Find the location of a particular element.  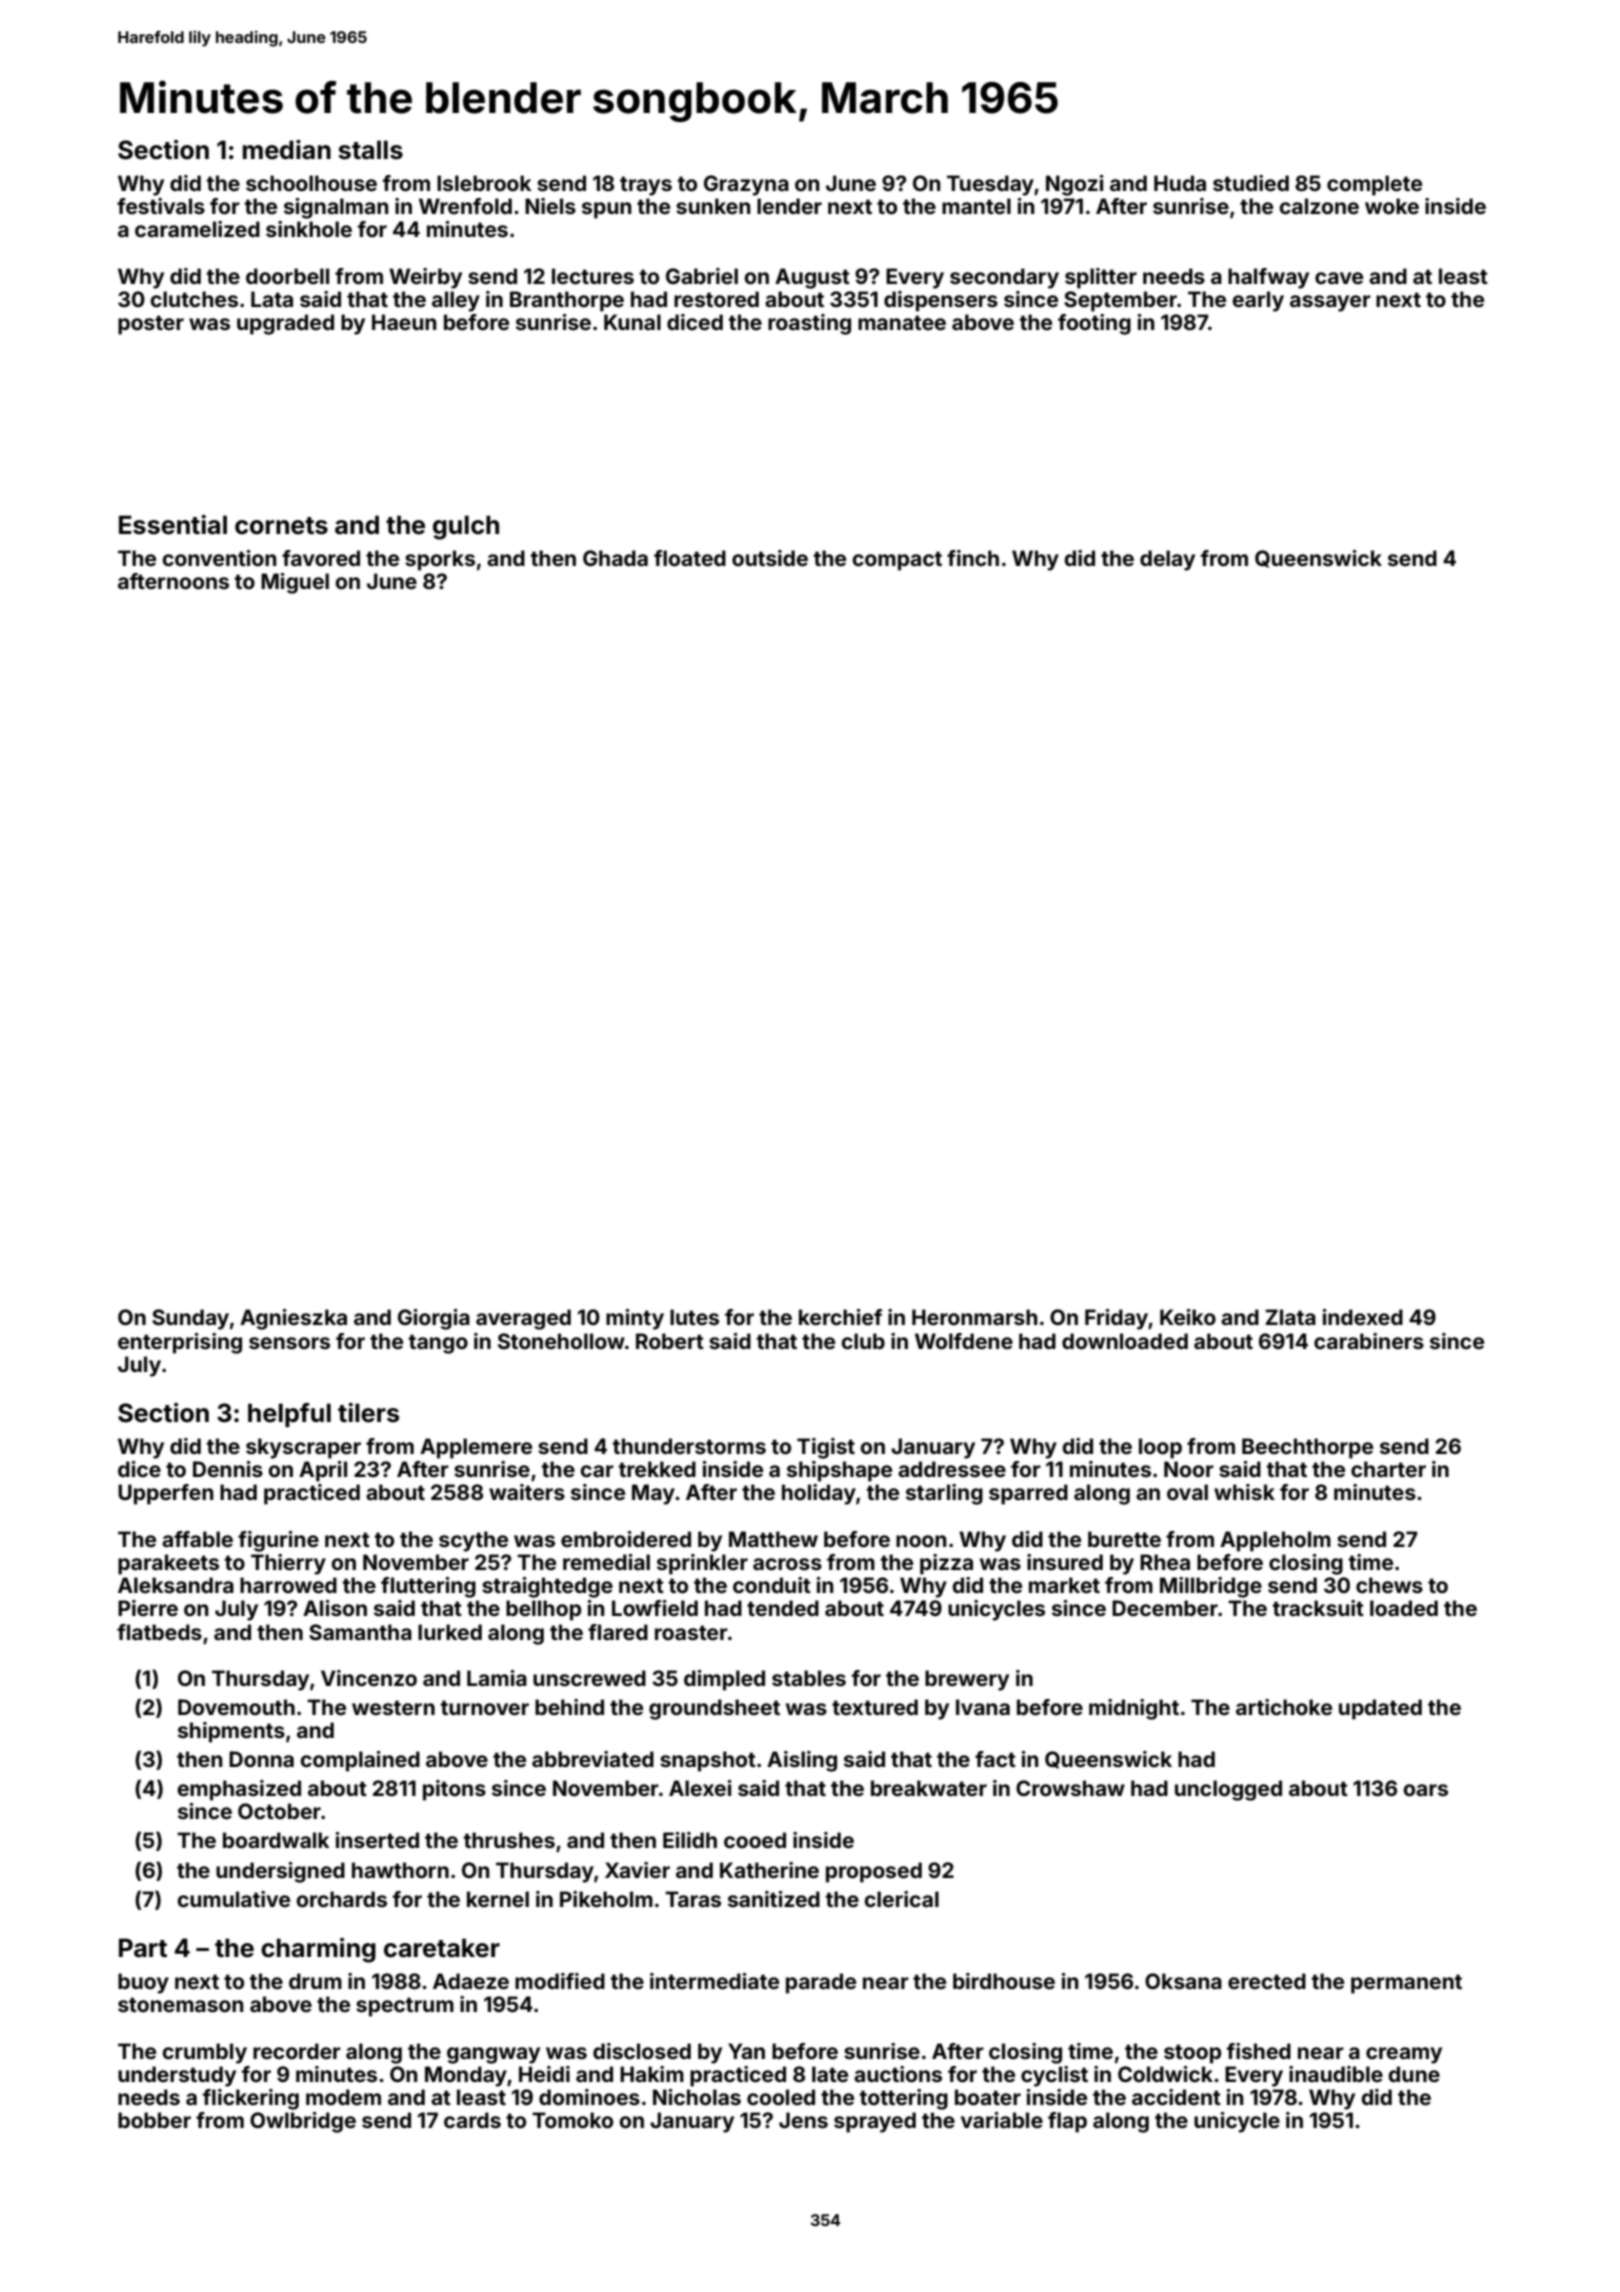

Miguel is located at coordinates (295, 583).
